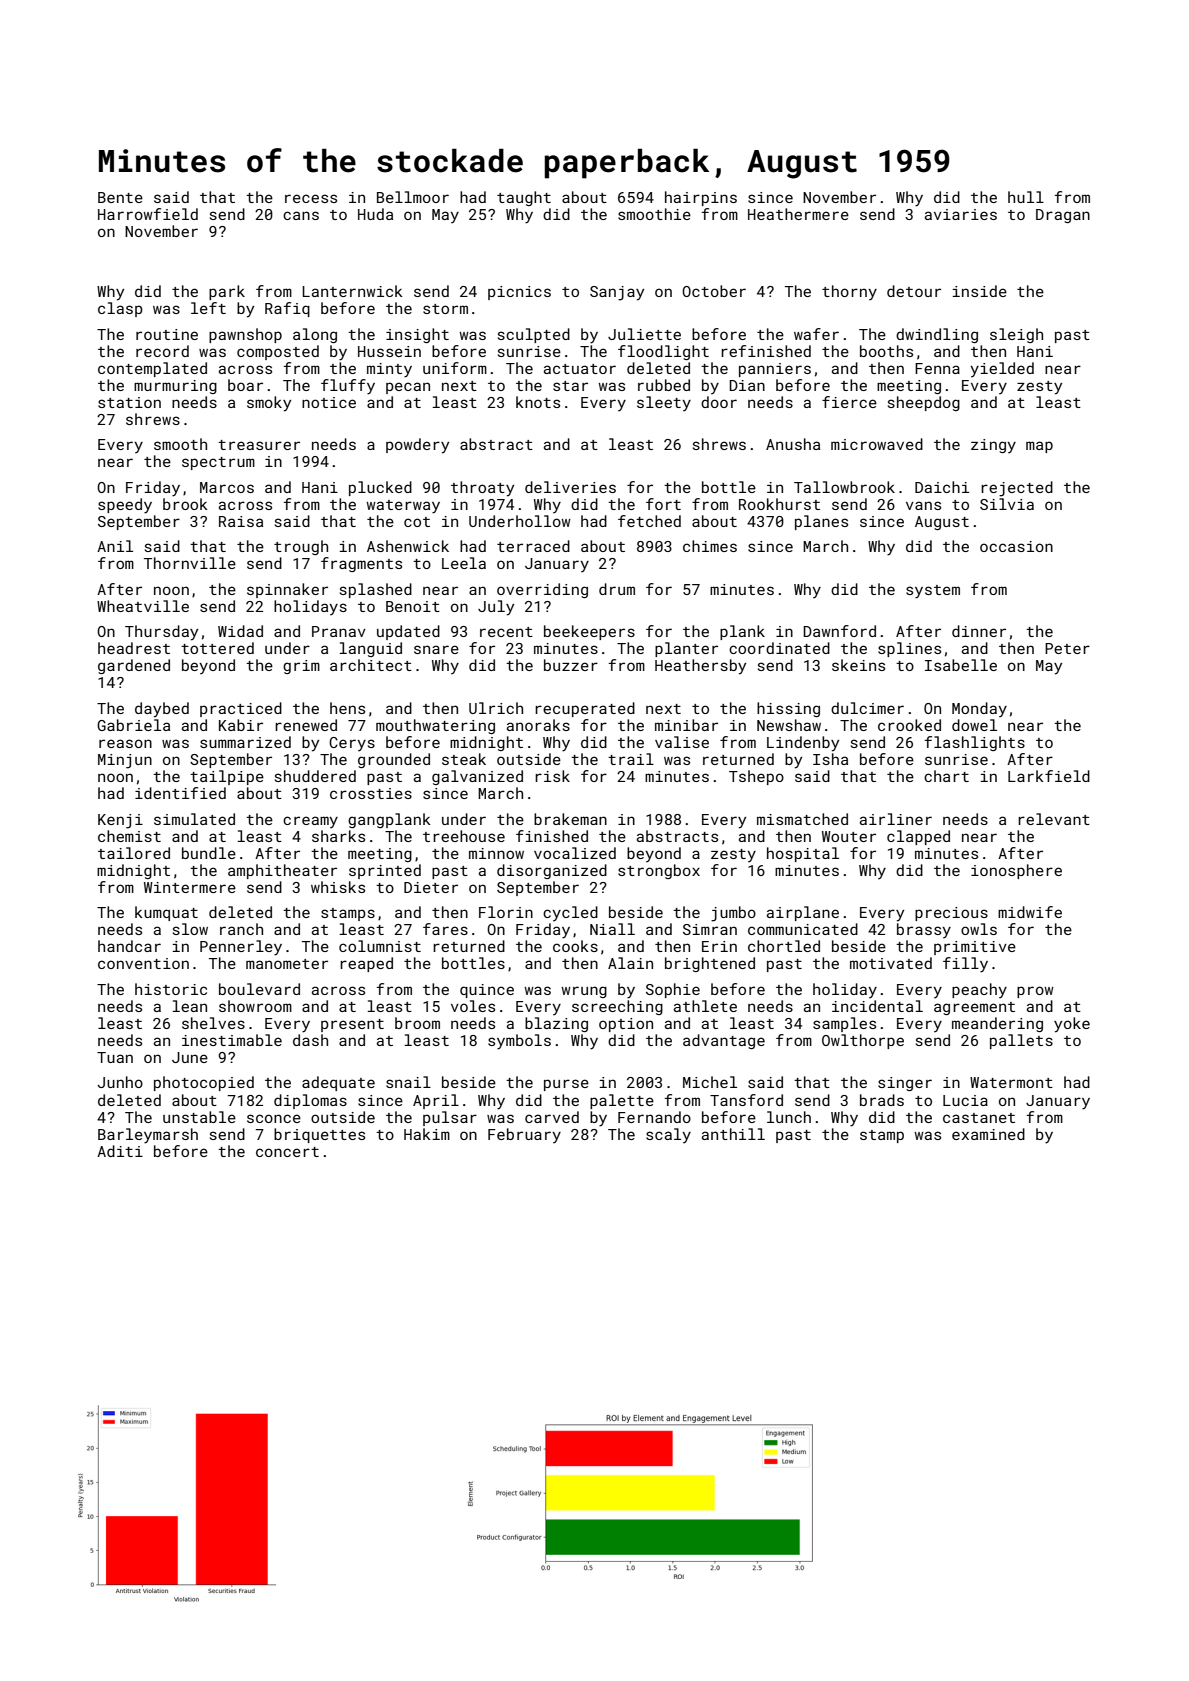 The width and height of the page is (1189, 1681). What do you see at coordinates (194, 819) in the page?
I see `simulated` at bounding box center [194, 819].
